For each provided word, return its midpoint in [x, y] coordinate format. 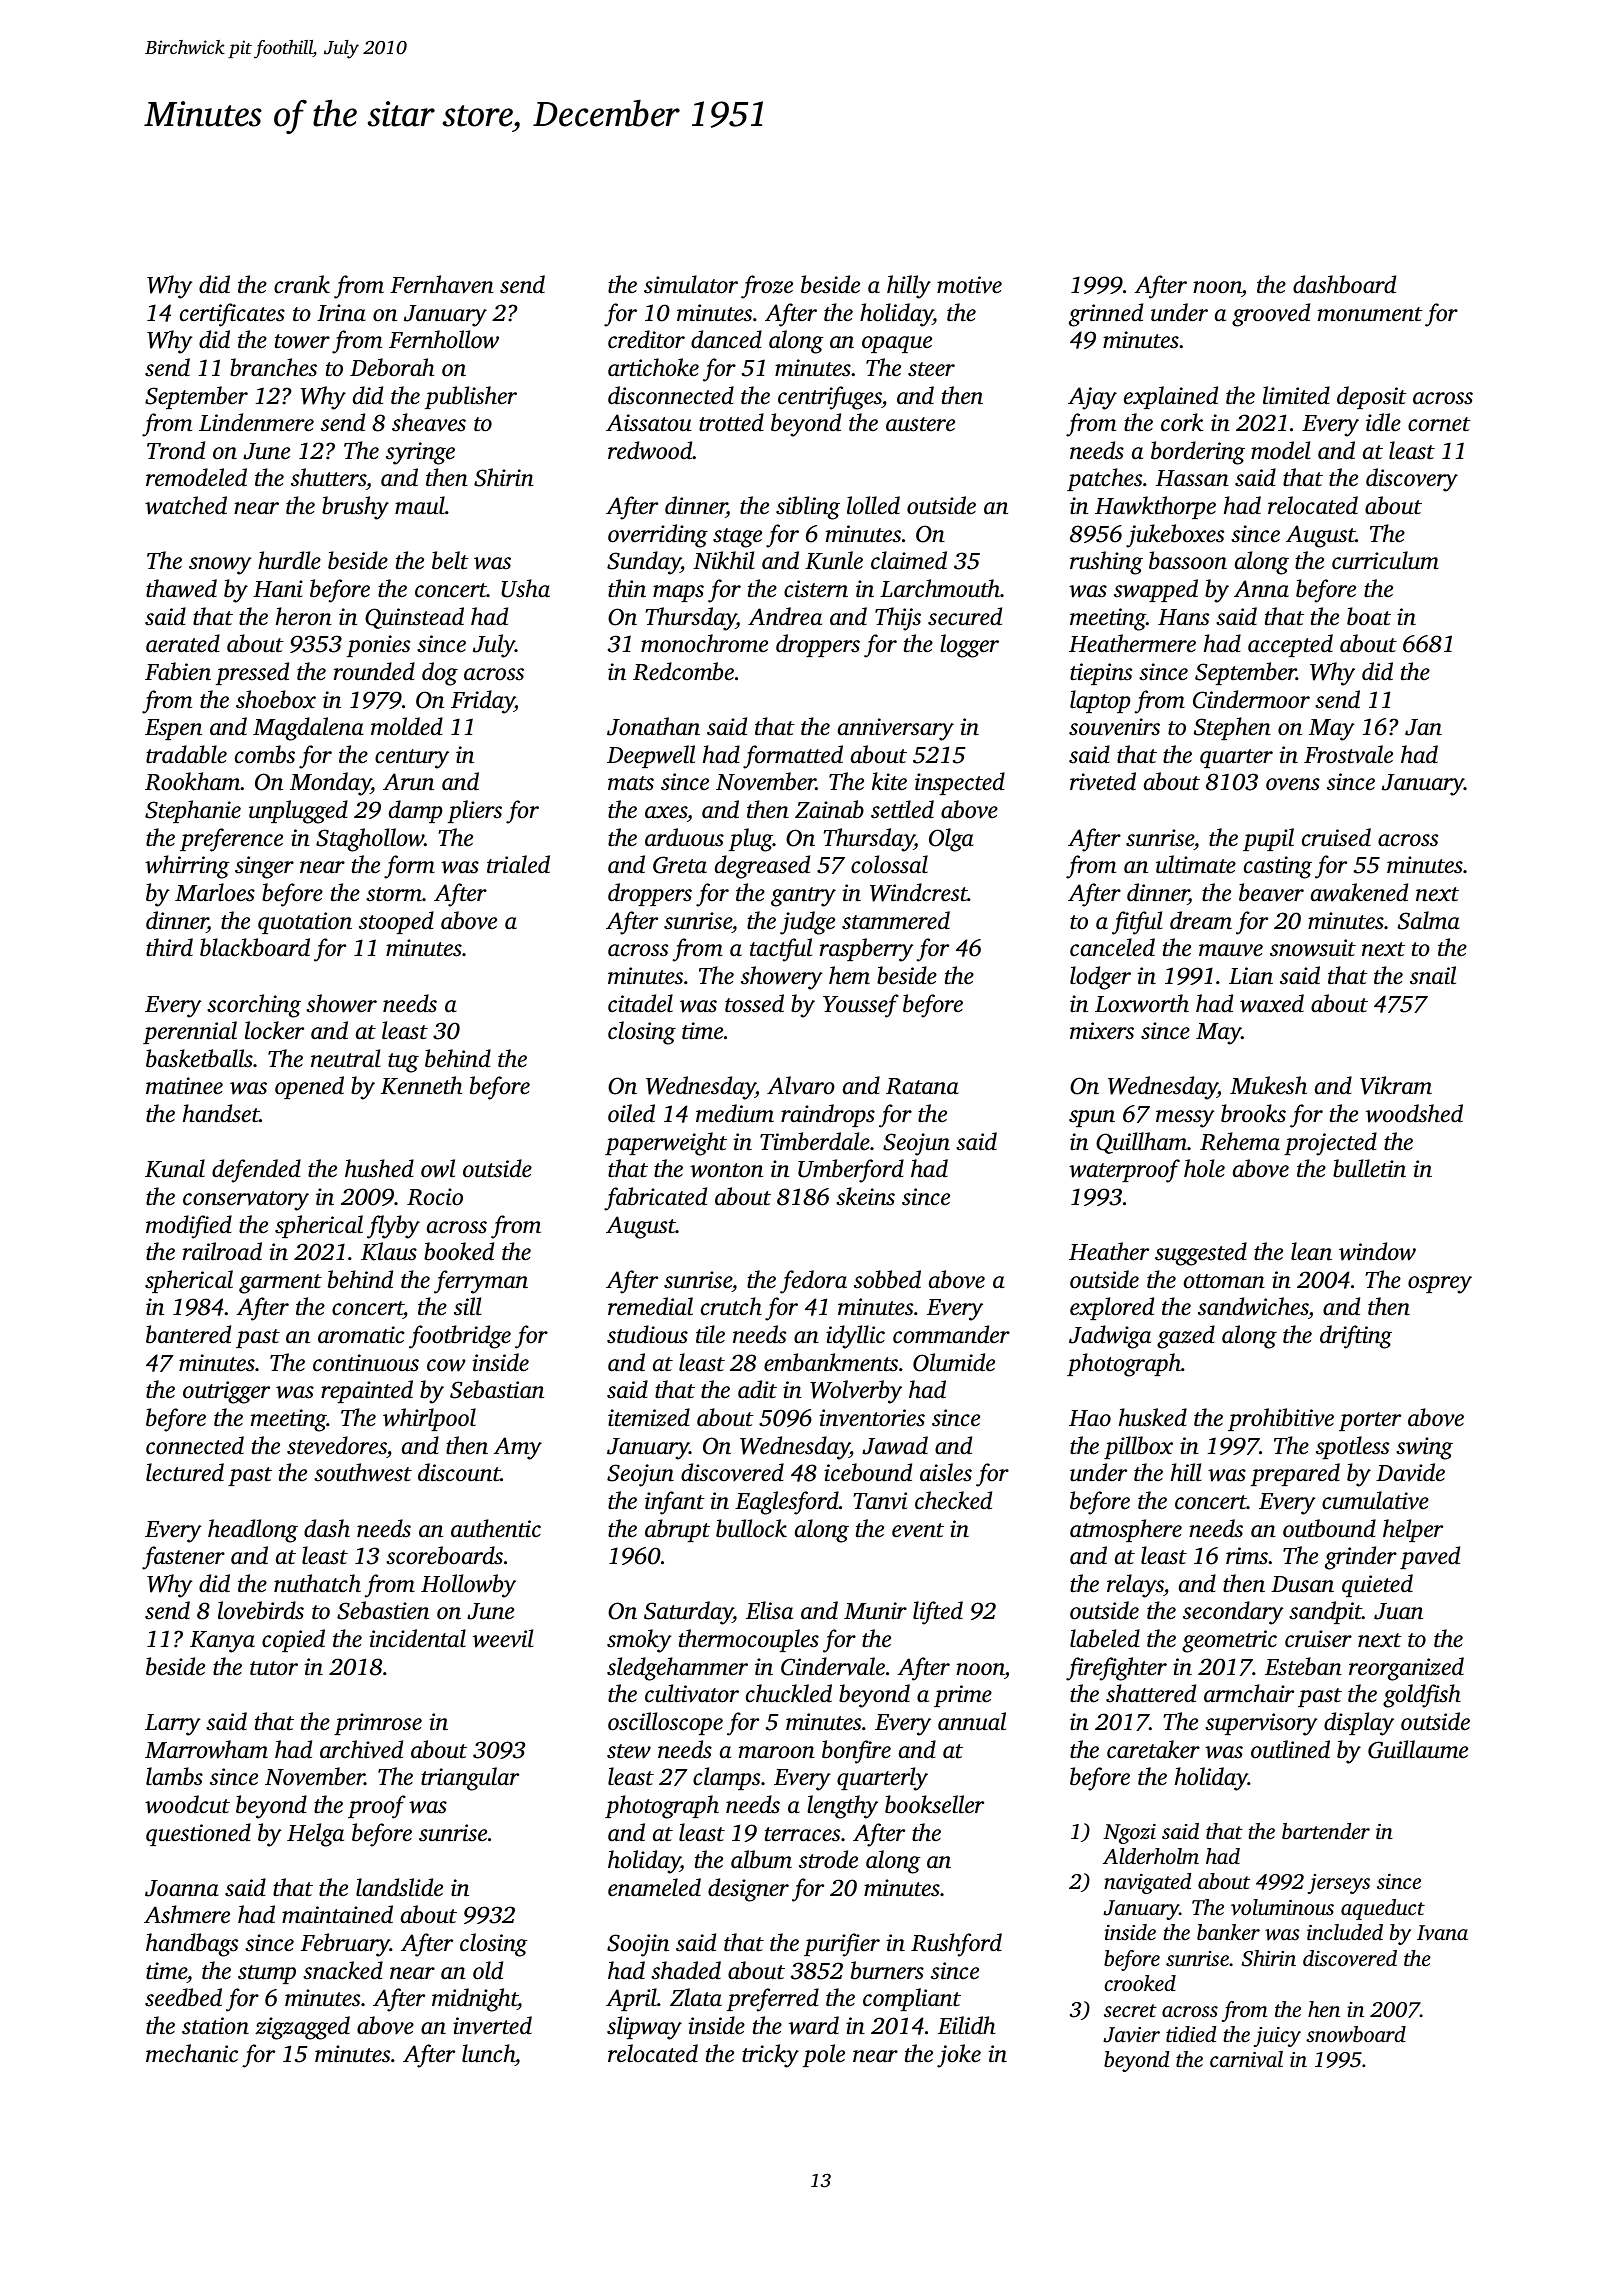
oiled [631, 1113]
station [215, 2026]
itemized [649, 1417]
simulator [691, 284]
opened [309, 1087]
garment [280, 1284]
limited [1296, 395]
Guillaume [1418, 1749]
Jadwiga [1110, 1337]
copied [293, 1640]
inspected [960, 783]
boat [1369, 616]
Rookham [193, 781]
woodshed [1414, 1113]
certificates [232, 315]
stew [629, 1751]
